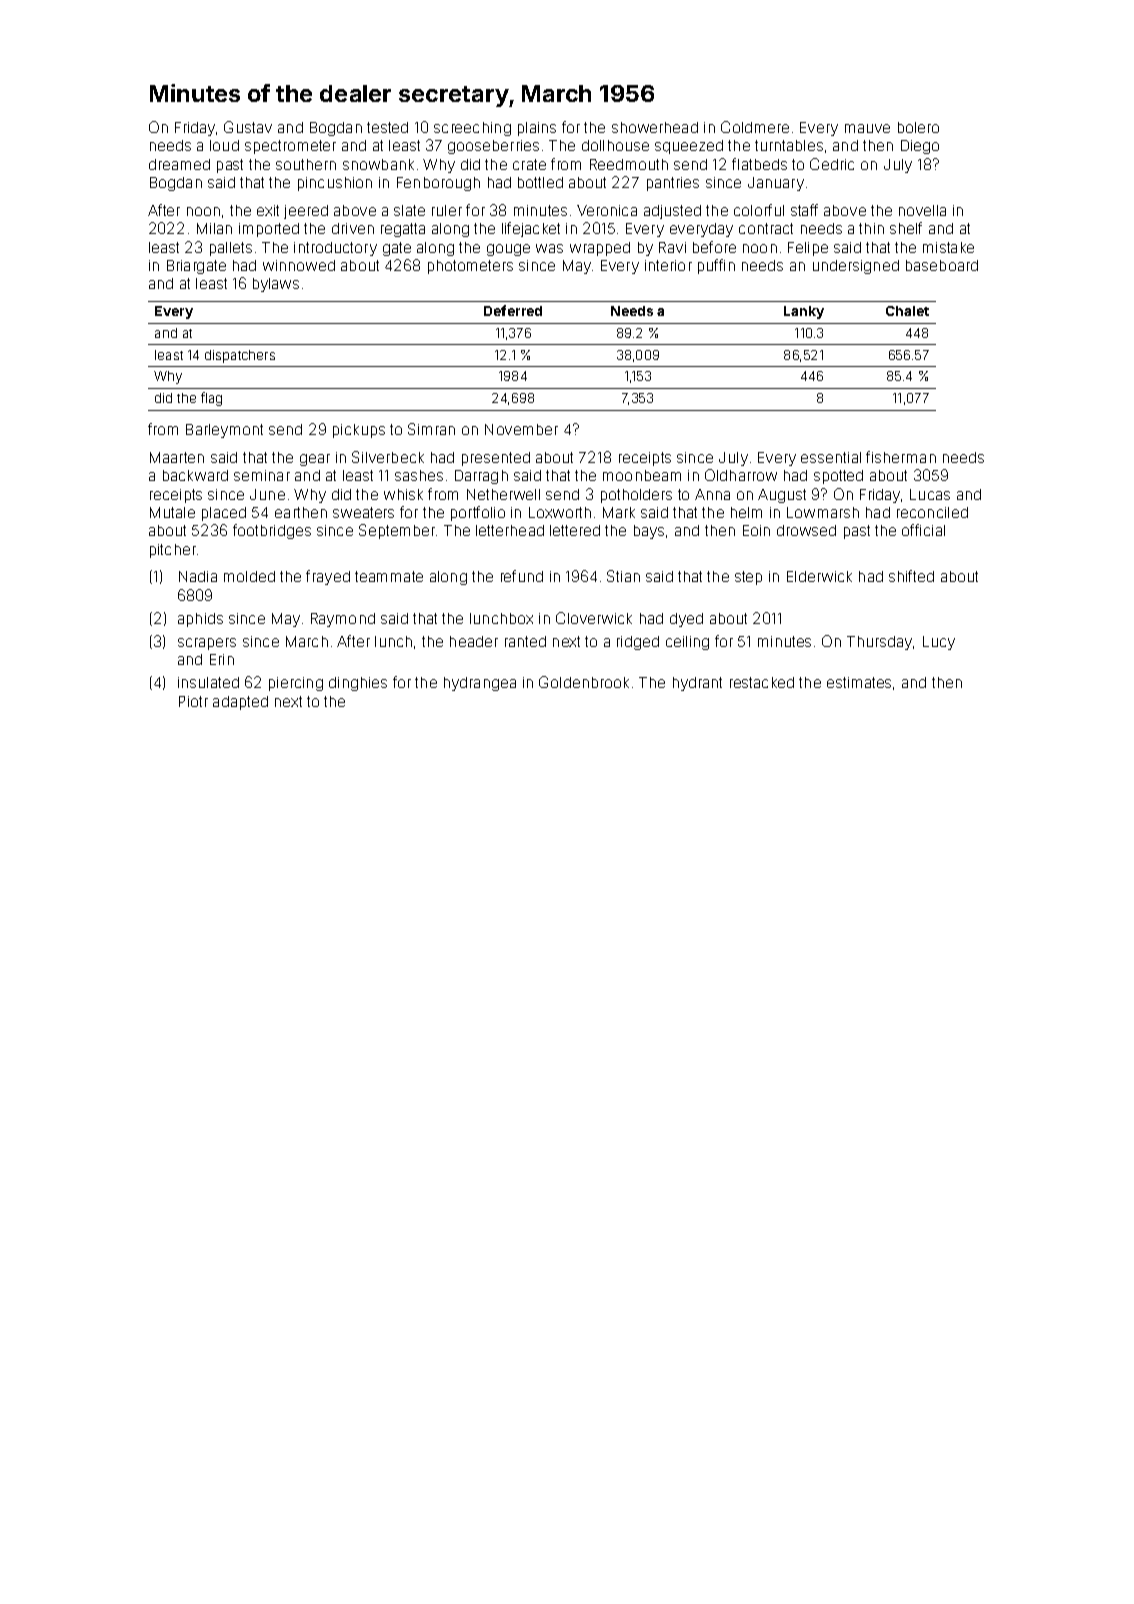 The width and height of the image is (1134, 1604). I want to click on Piotr, so click(193, 701).
